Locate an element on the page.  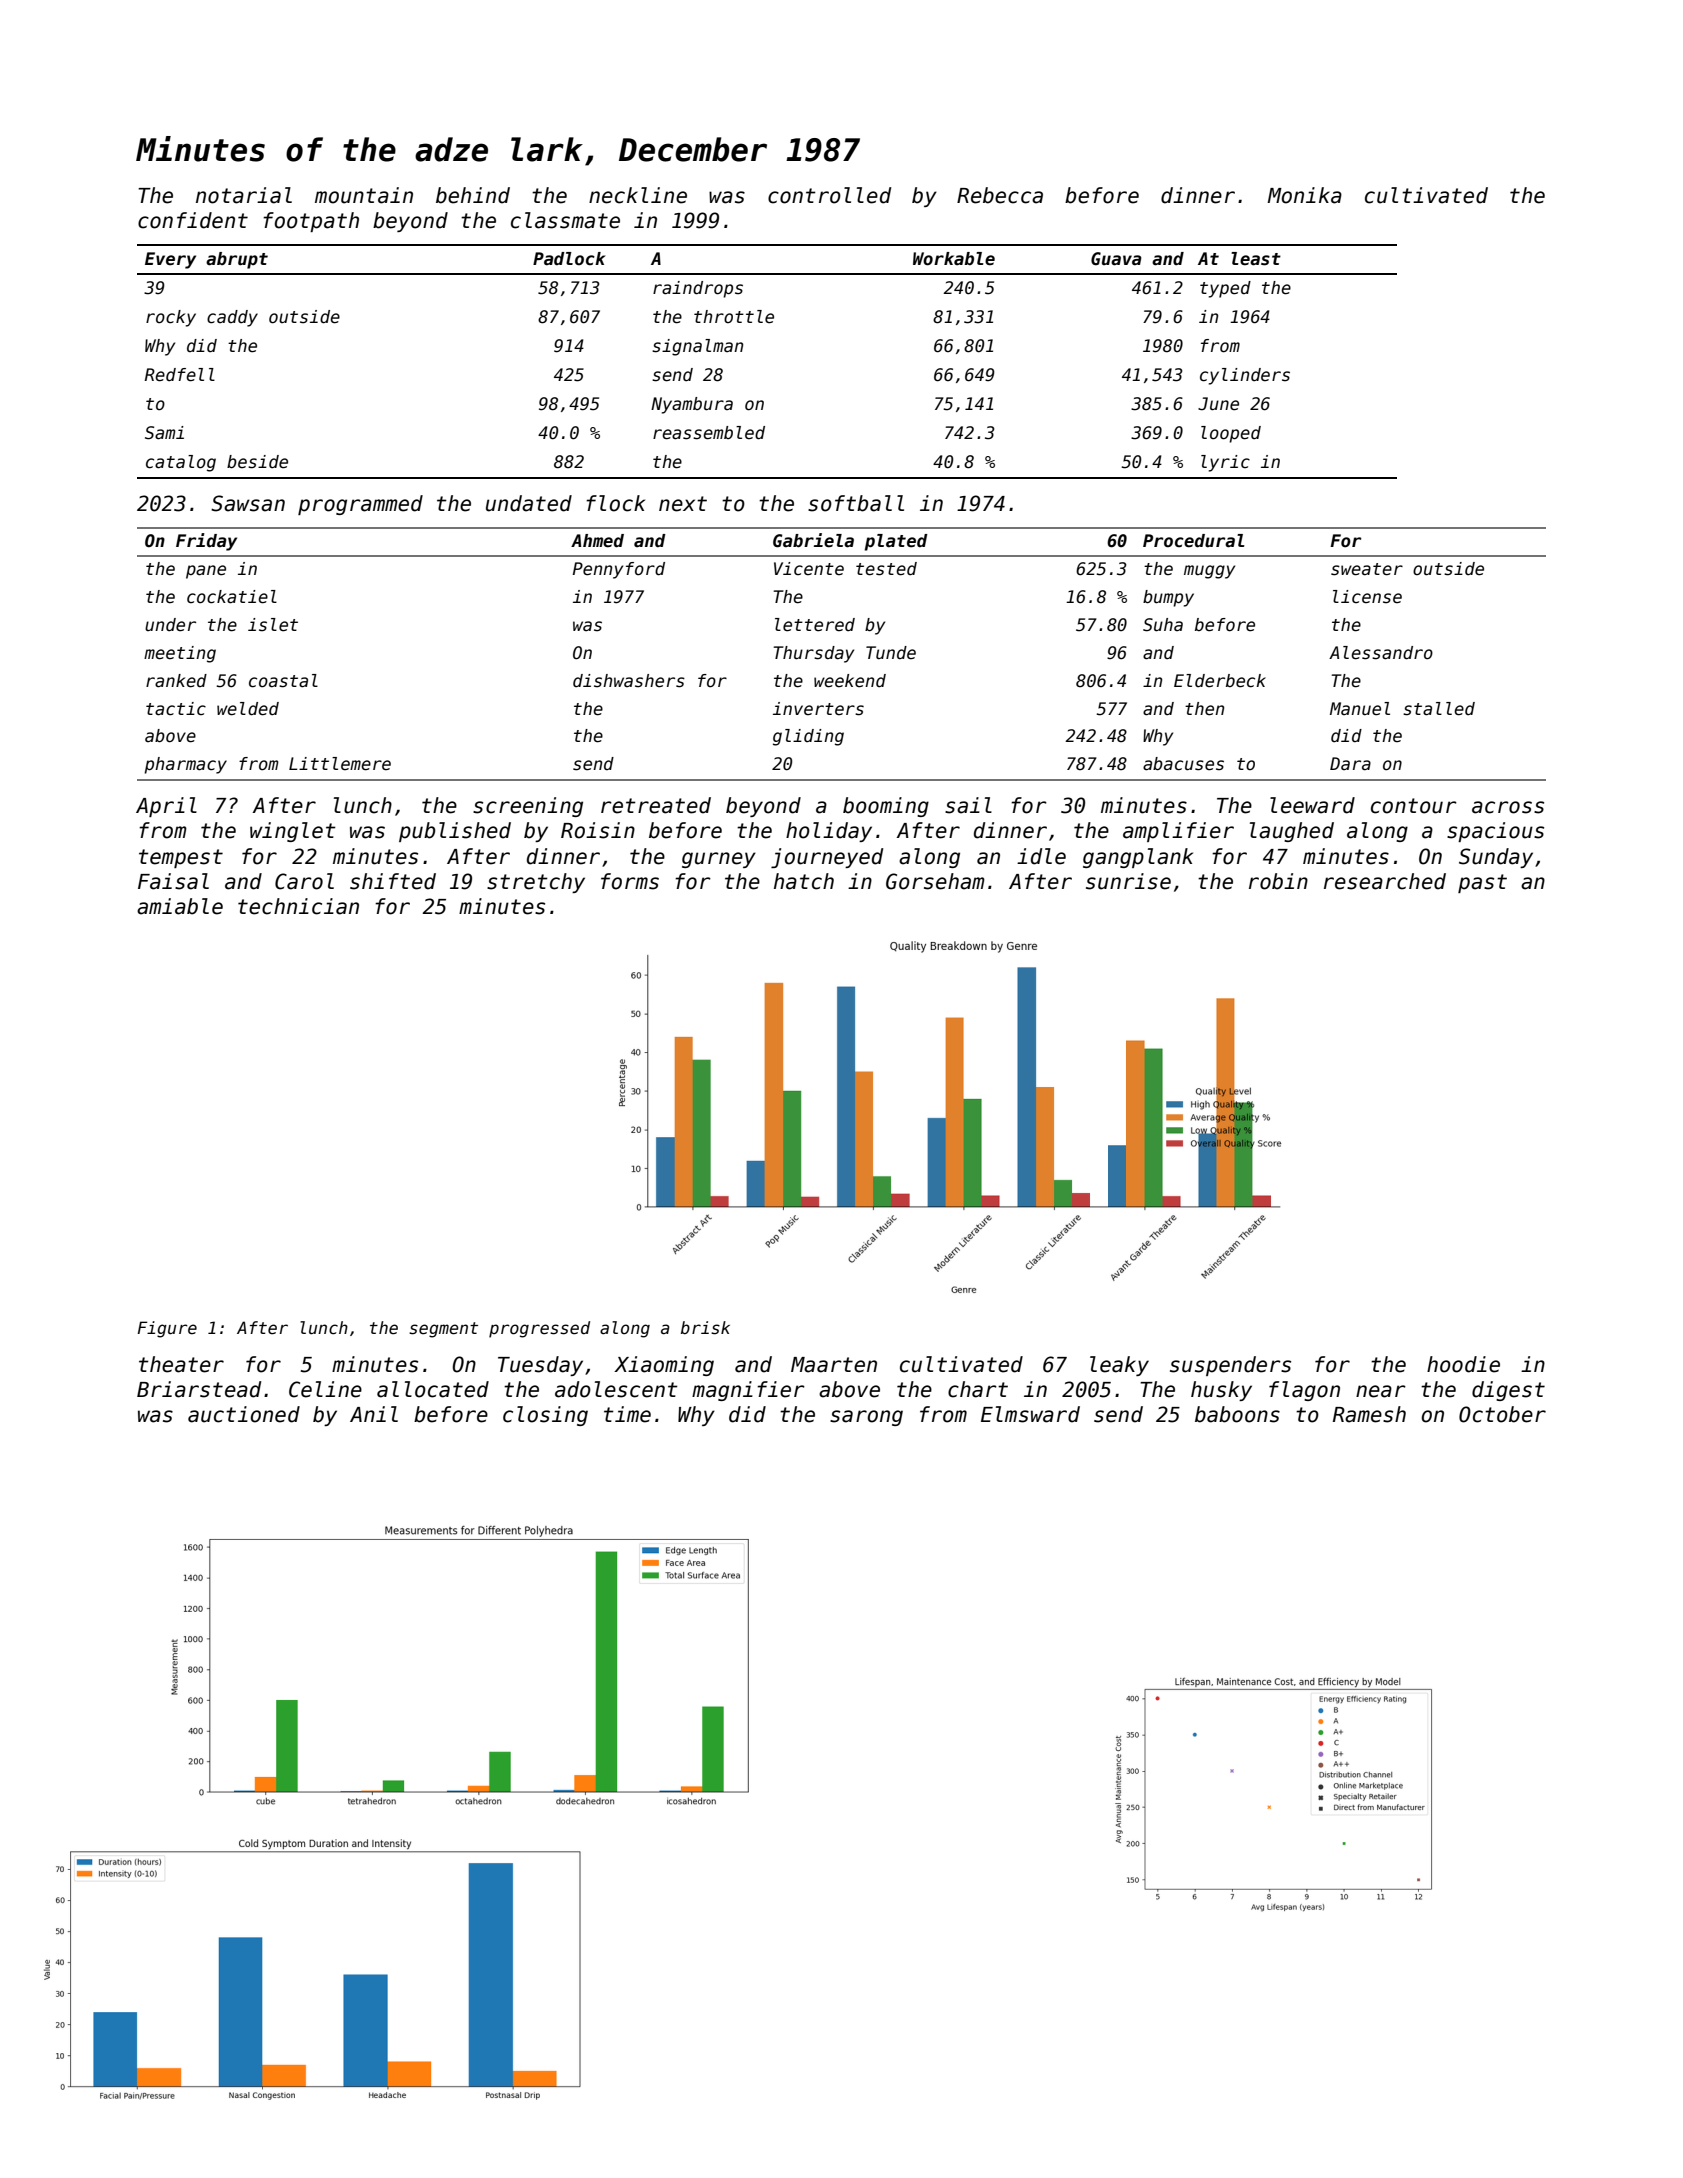
softball is located at coordinates (856, 503).
